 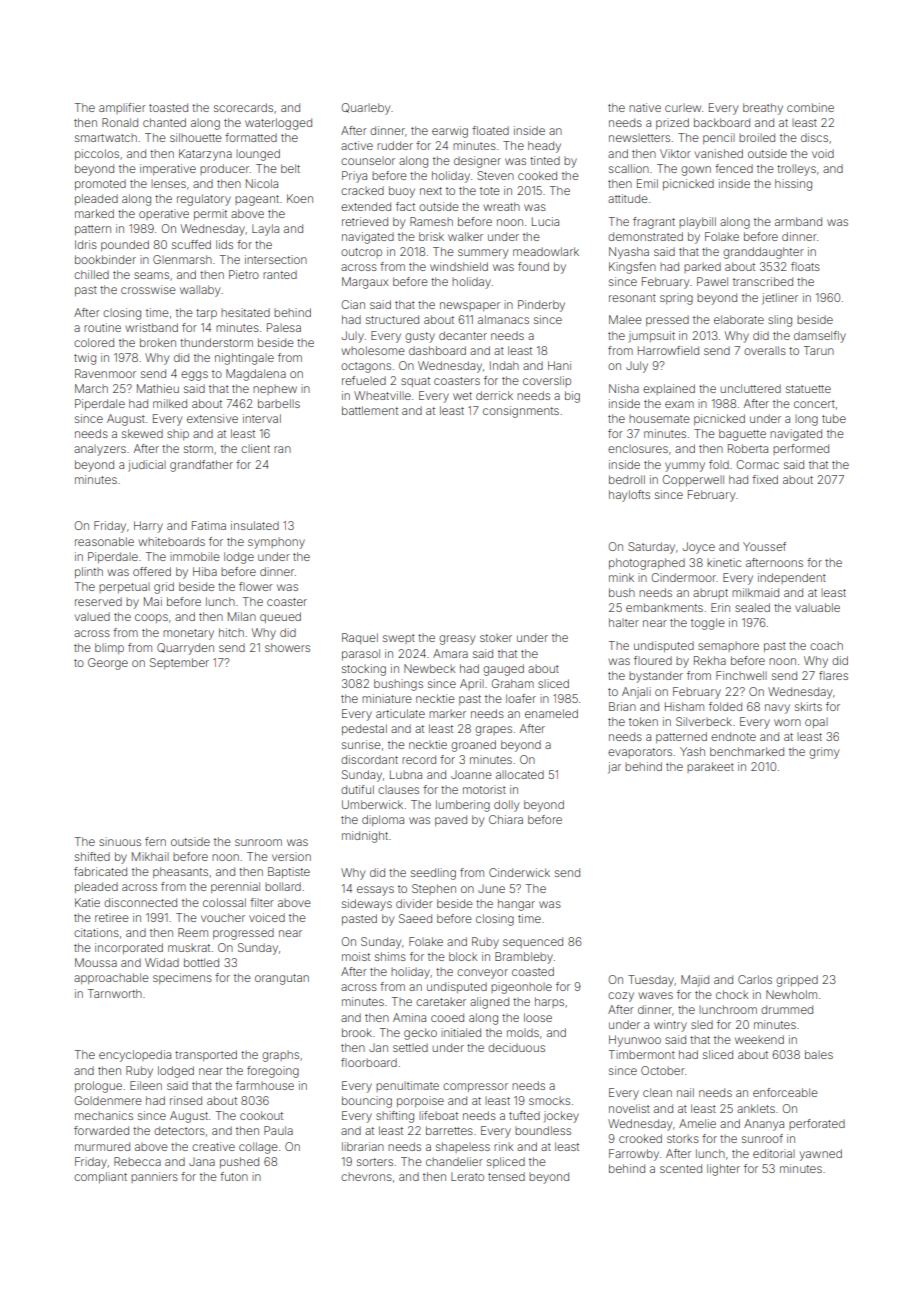 I want to click on compliant, so click(x=100, y=1177).
